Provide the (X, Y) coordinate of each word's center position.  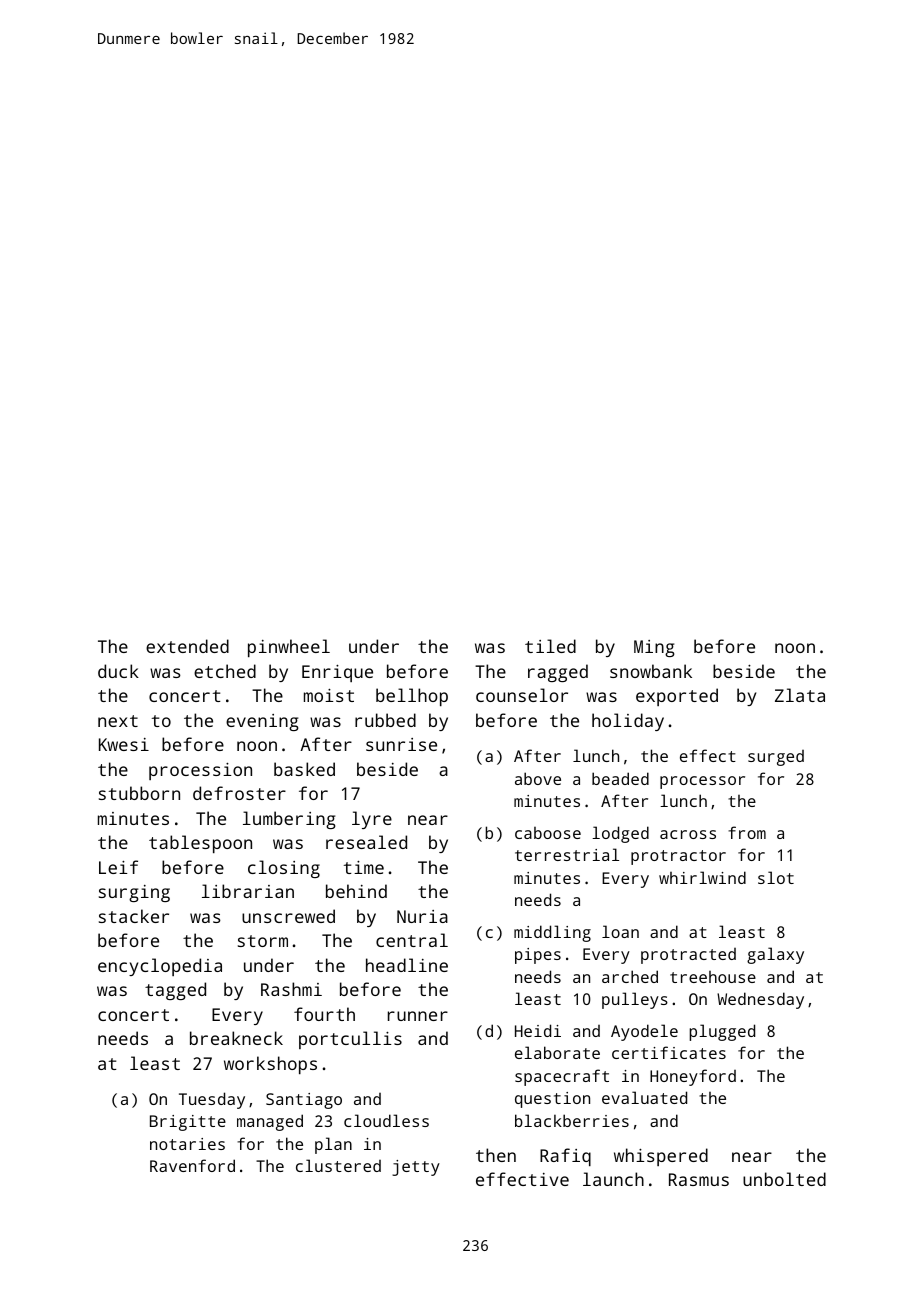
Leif (118, 867)
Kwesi (124, 744)
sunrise (401, 744)
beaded (620, 778)
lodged (620, 834)
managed (270, 1122)
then (496, 1155)
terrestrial (567, 854)
